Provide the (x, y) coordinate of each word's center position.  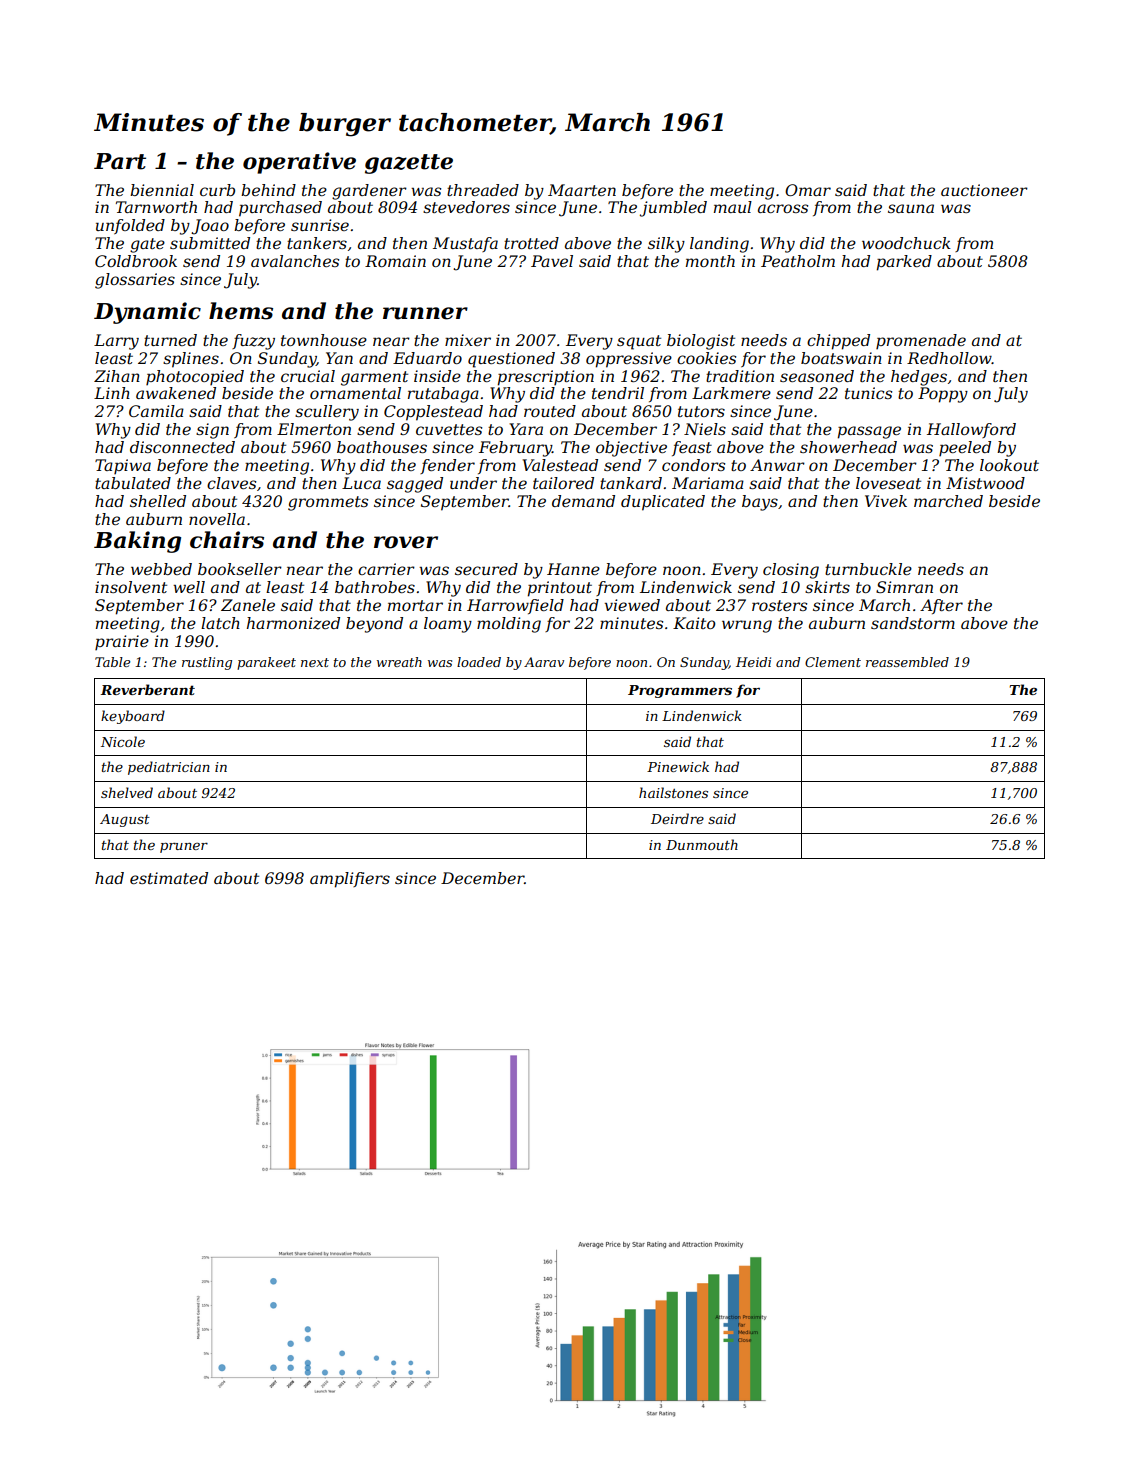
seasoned (817, 376)
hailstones (673, 792)
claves (231, 483)
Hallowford (971, 430)
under (473, 483)
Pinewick (678, 766)
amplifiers (350, 880)
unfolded (130, 226)
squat (639, 342)
